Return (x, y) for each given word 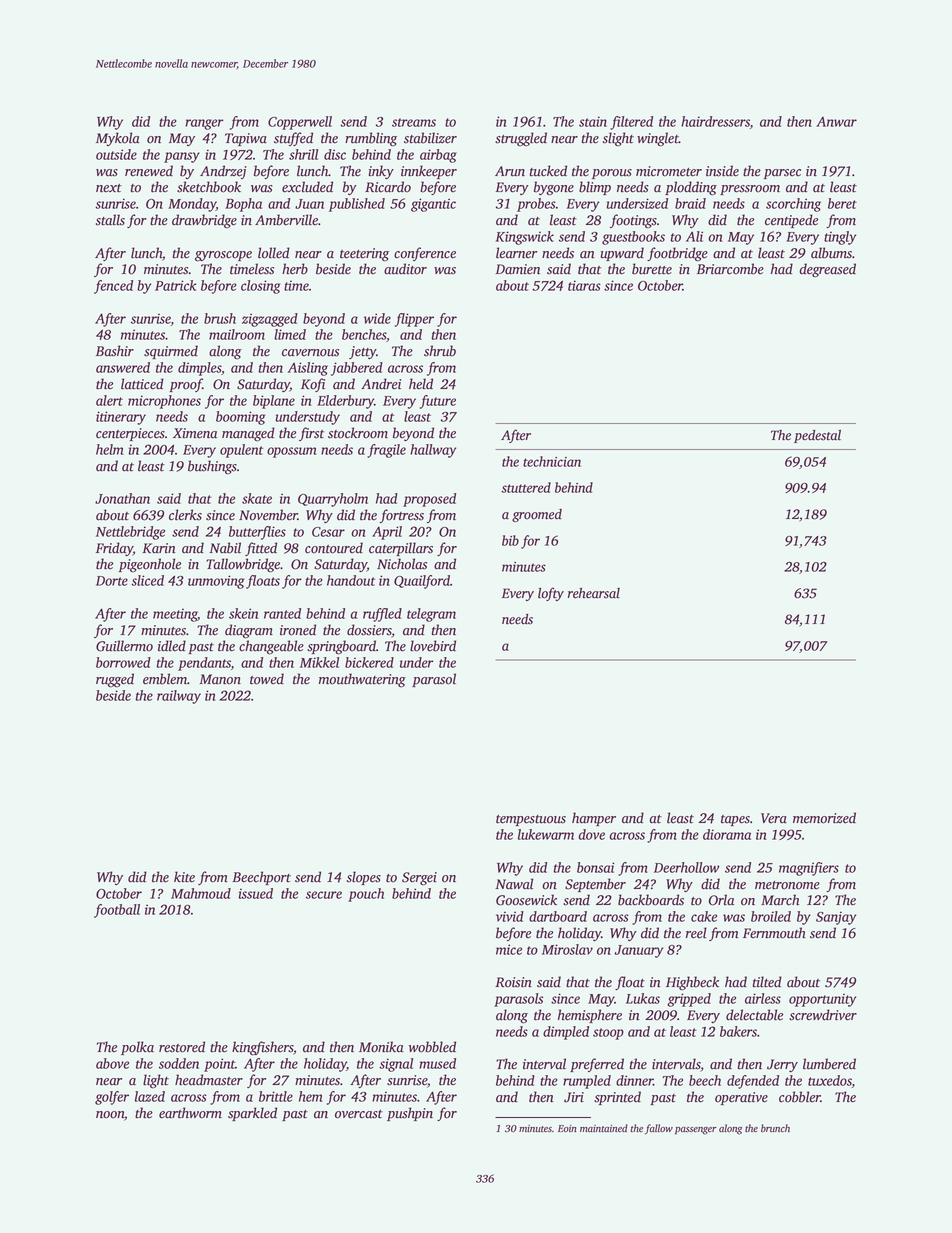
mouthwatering (362, 680)
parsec (782, 174)
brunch (775, 1128)
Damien (518, 269)
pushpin (410, 1114)
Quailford (422, 582)
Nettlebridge (130, 533)
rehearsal (594, 593)
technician (552, 461)
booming (240, 418)
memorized (824, 818)
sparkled (252, 1114)
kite (184, 877)
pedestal (817, 436)
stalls (110, 220)
